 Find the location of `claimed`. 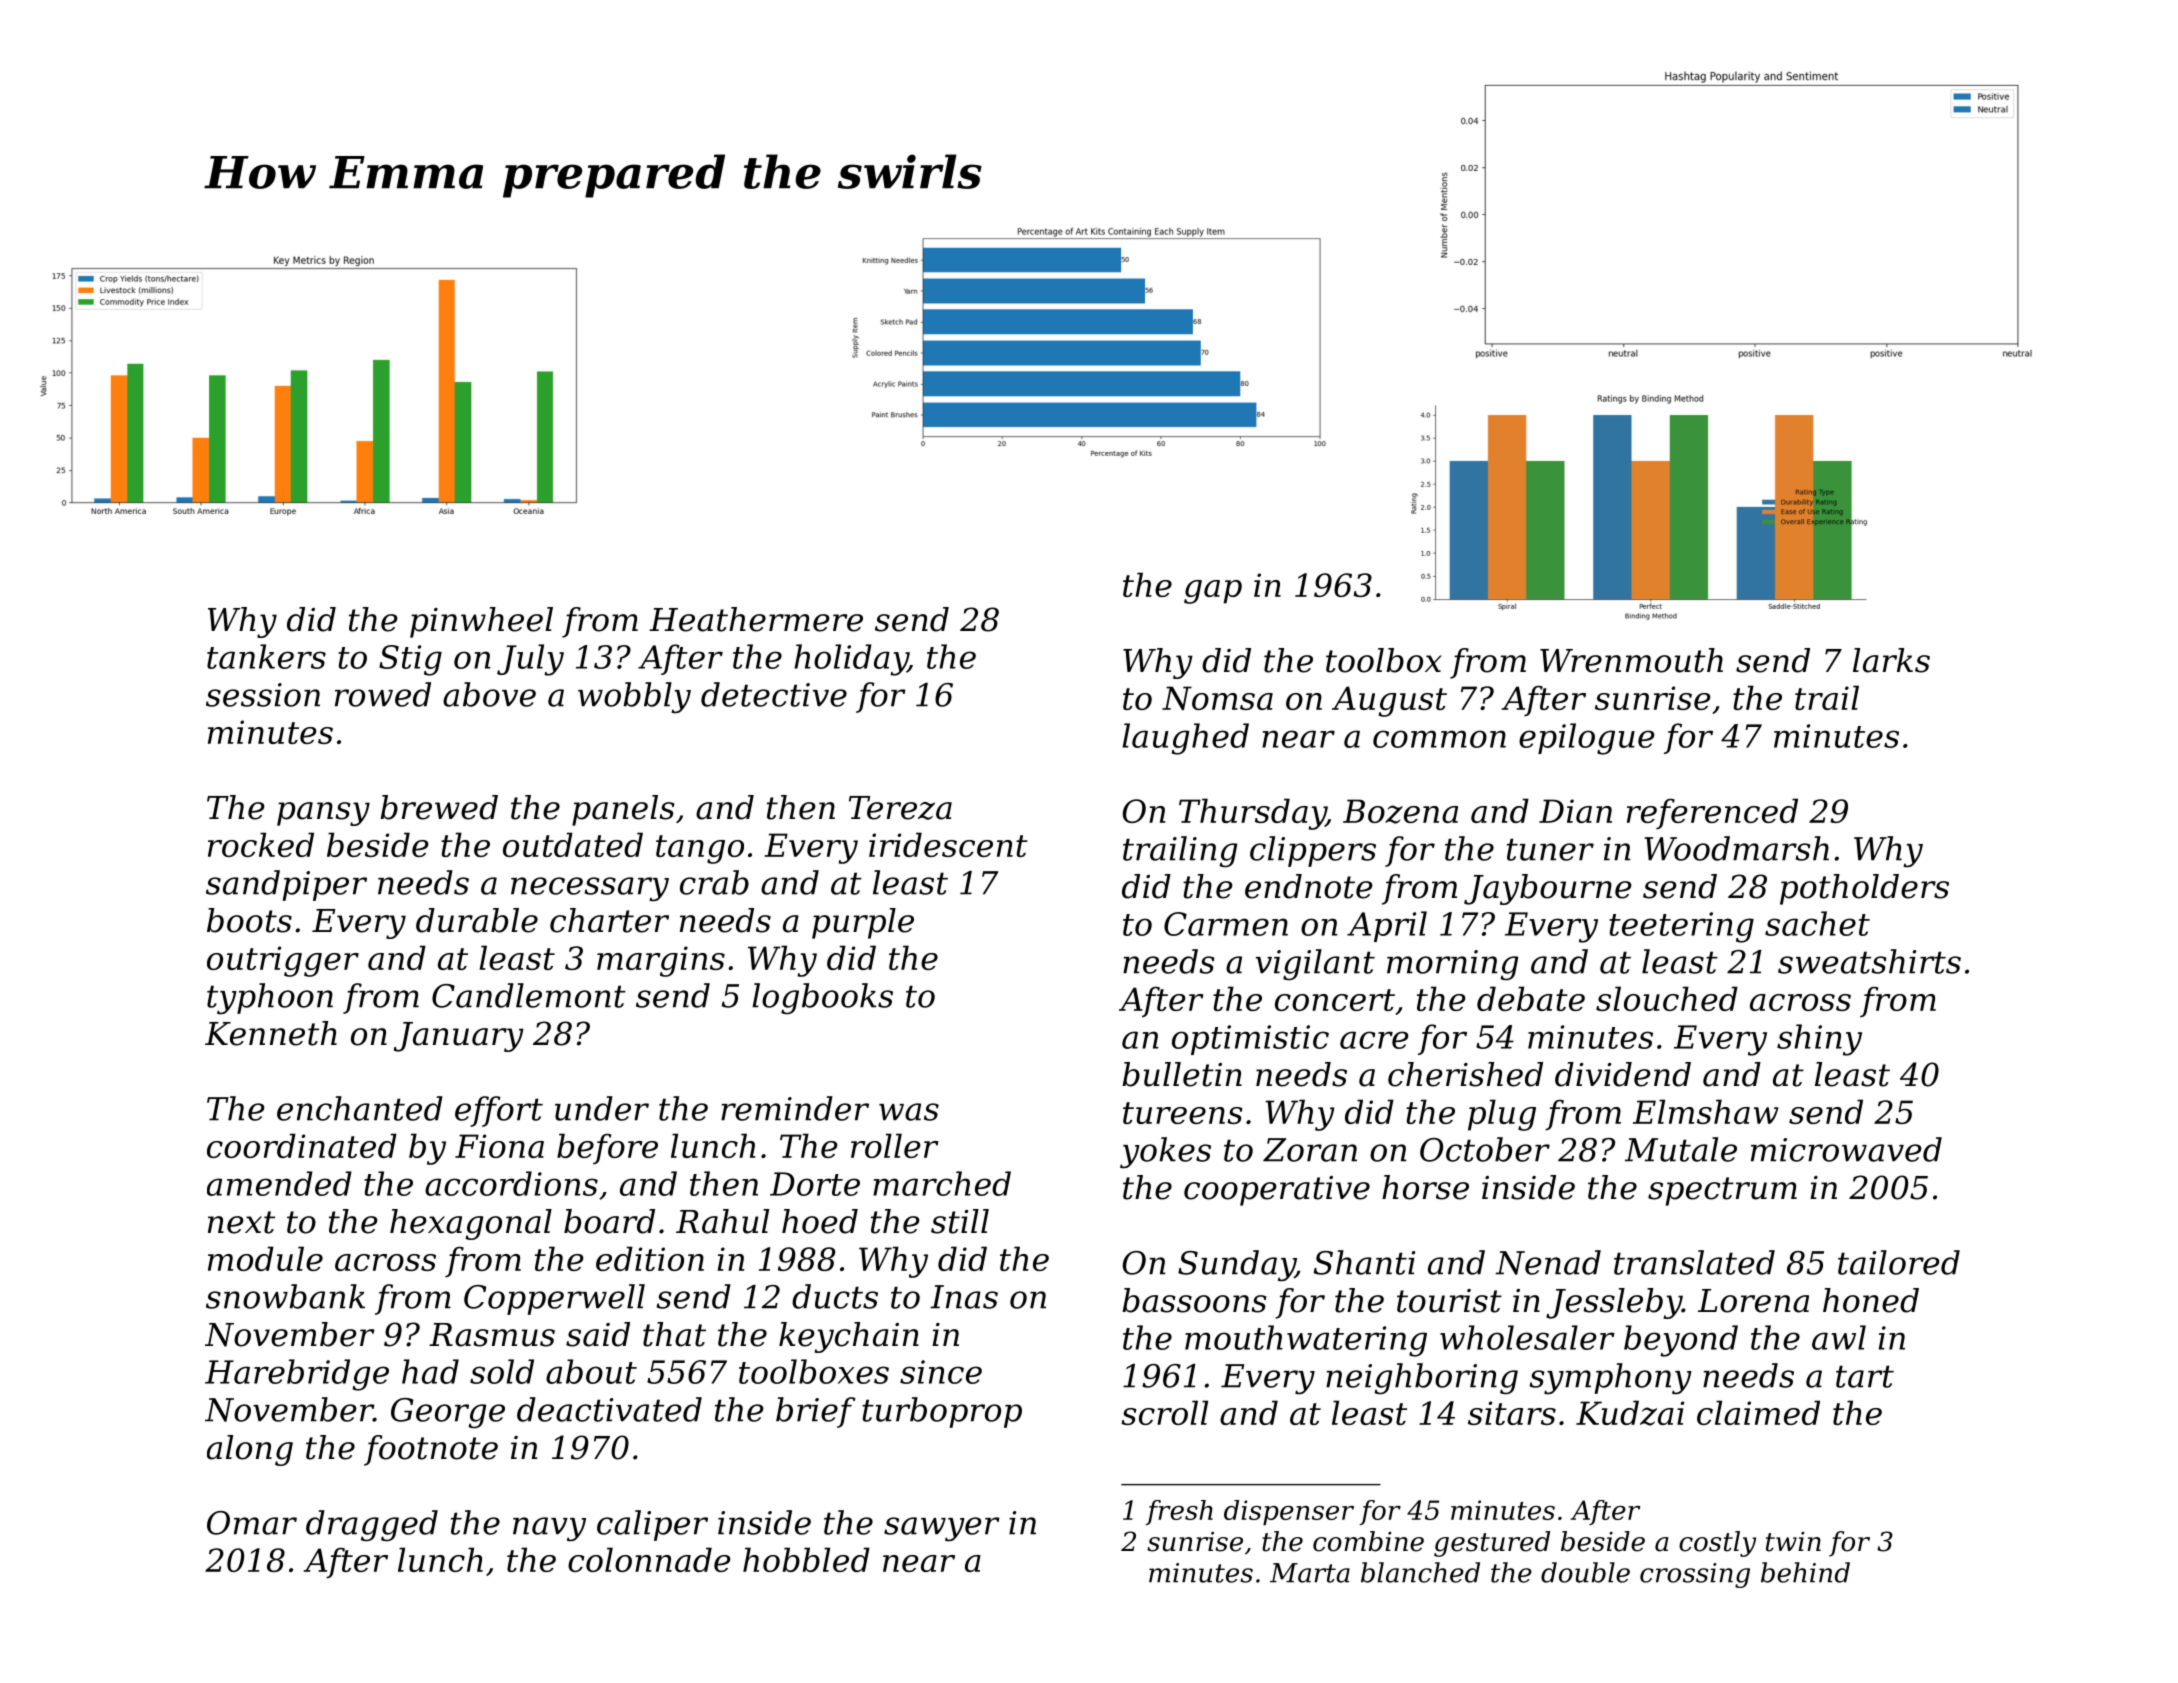

claimed is located at coordinates (1758, 1412).
